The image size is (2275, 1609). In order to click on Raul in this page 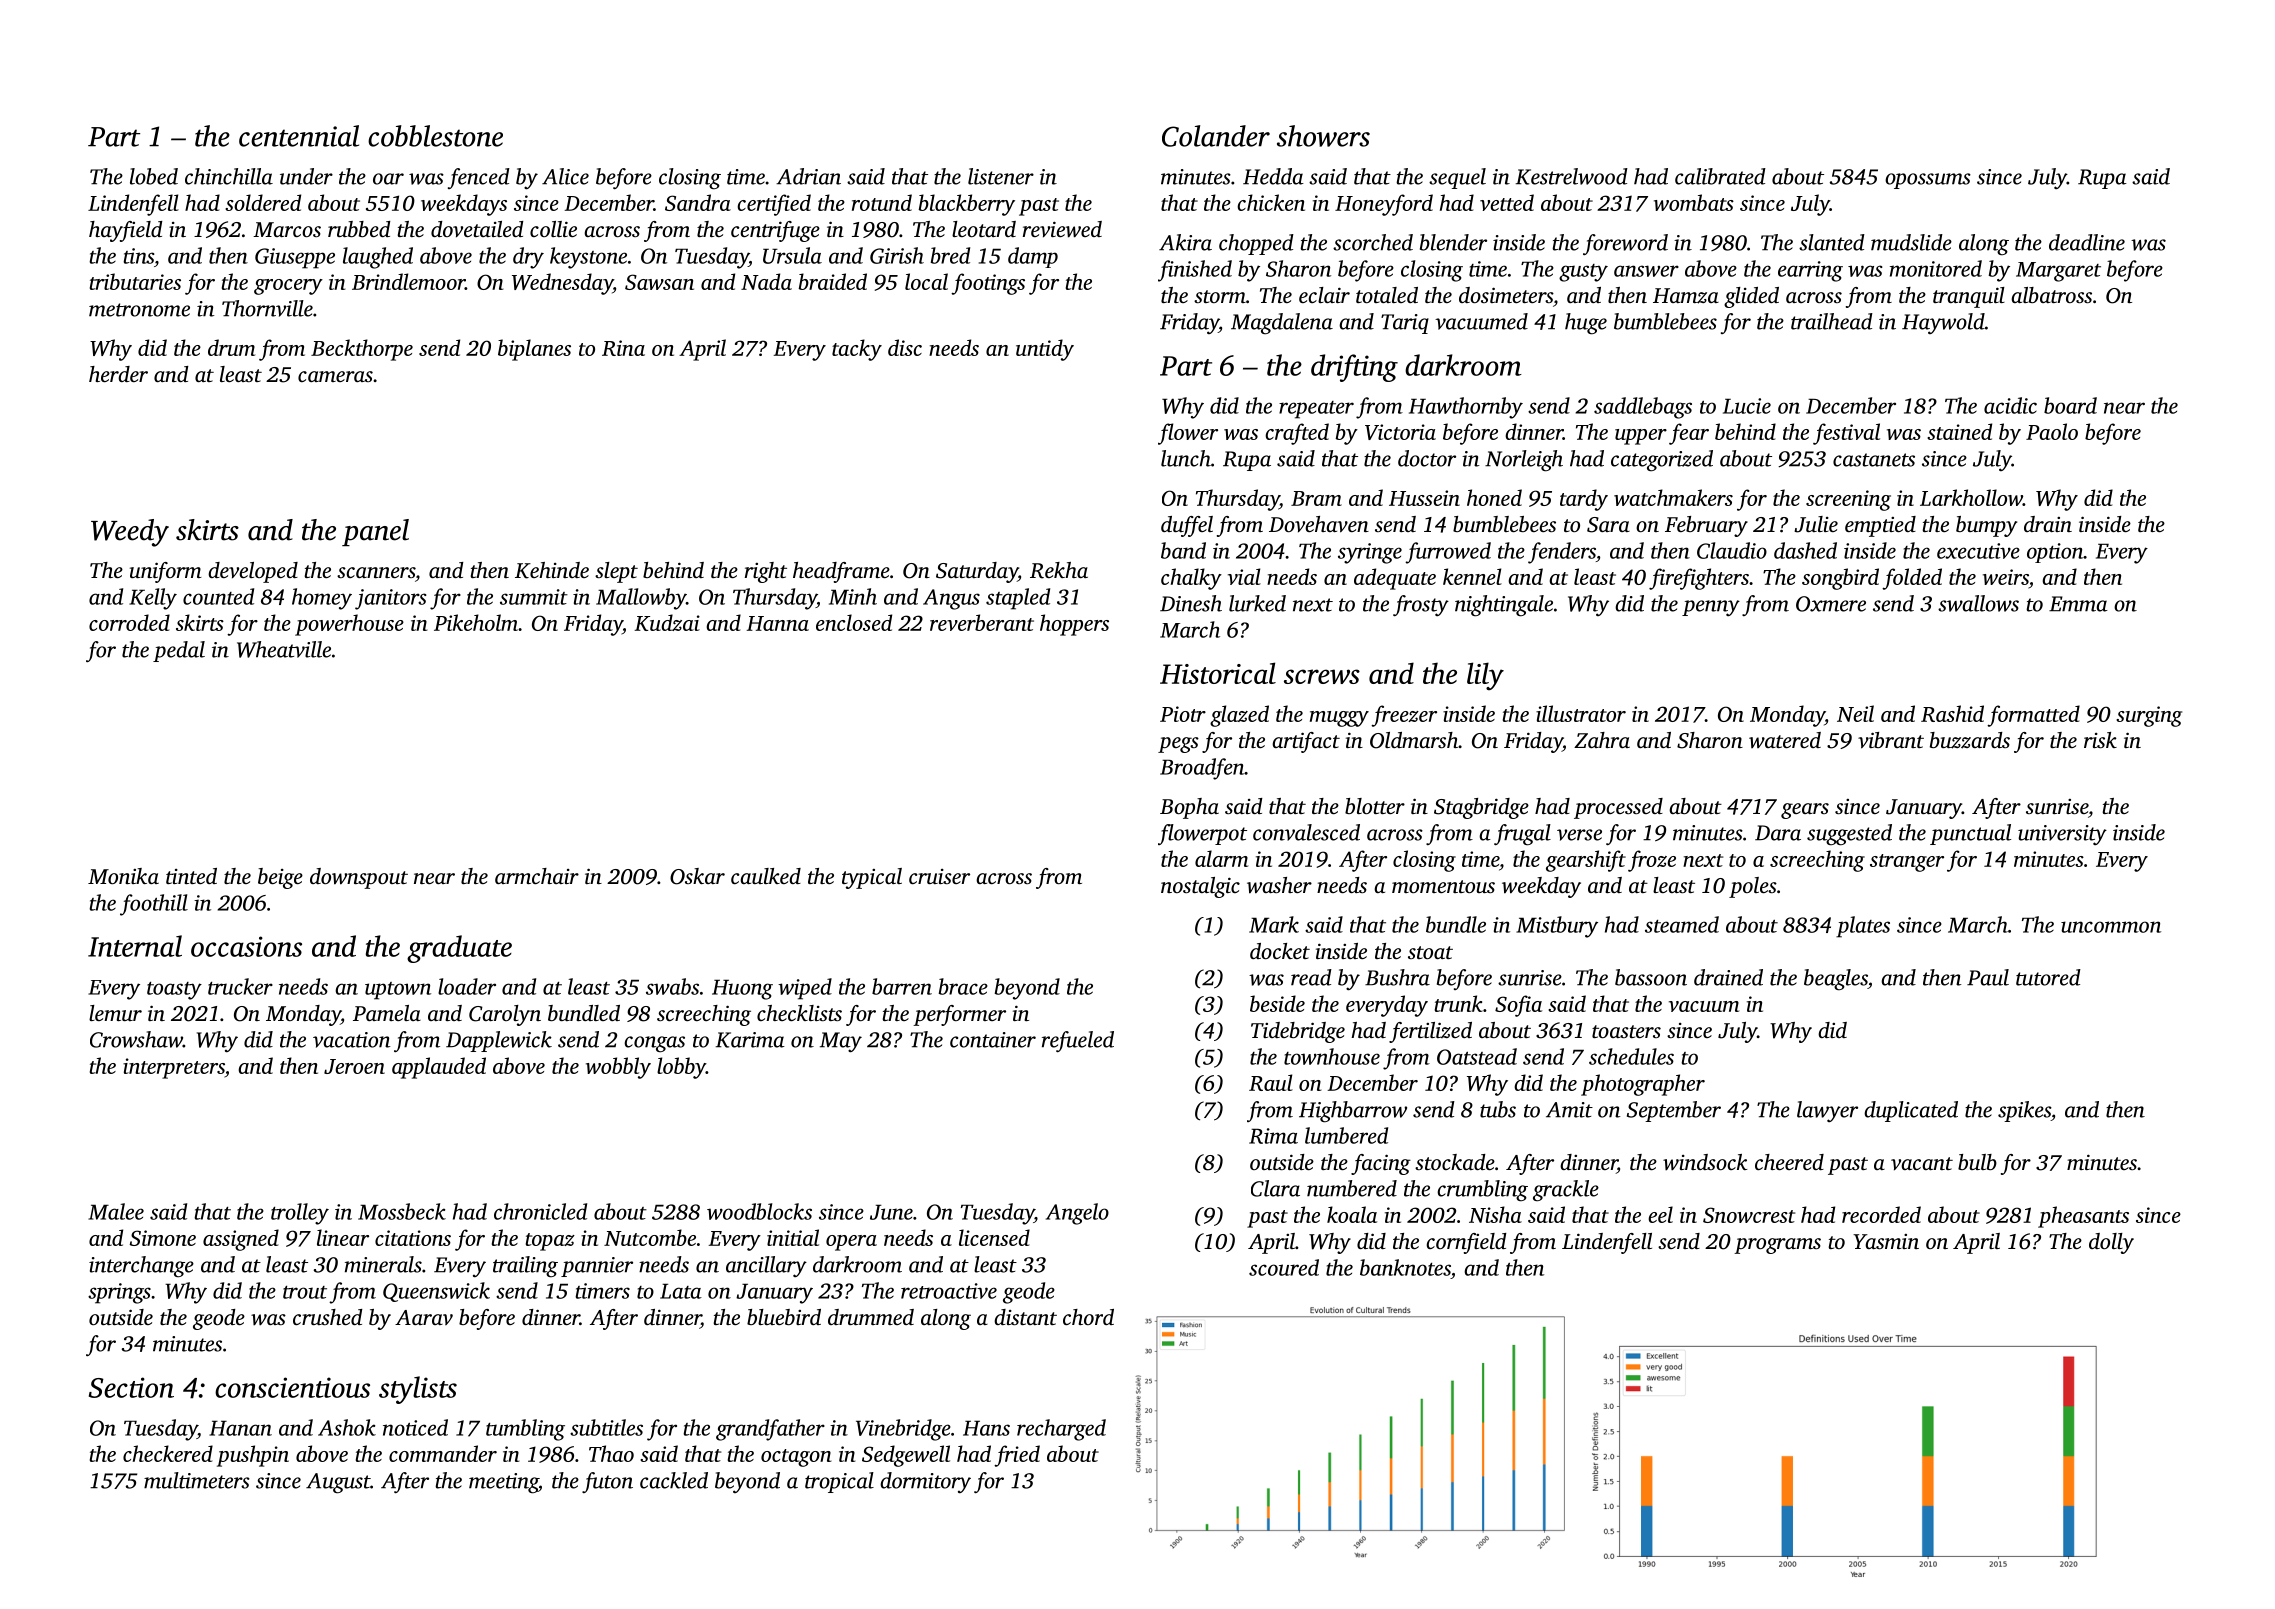, I will do `click(1271, 1082)`.
